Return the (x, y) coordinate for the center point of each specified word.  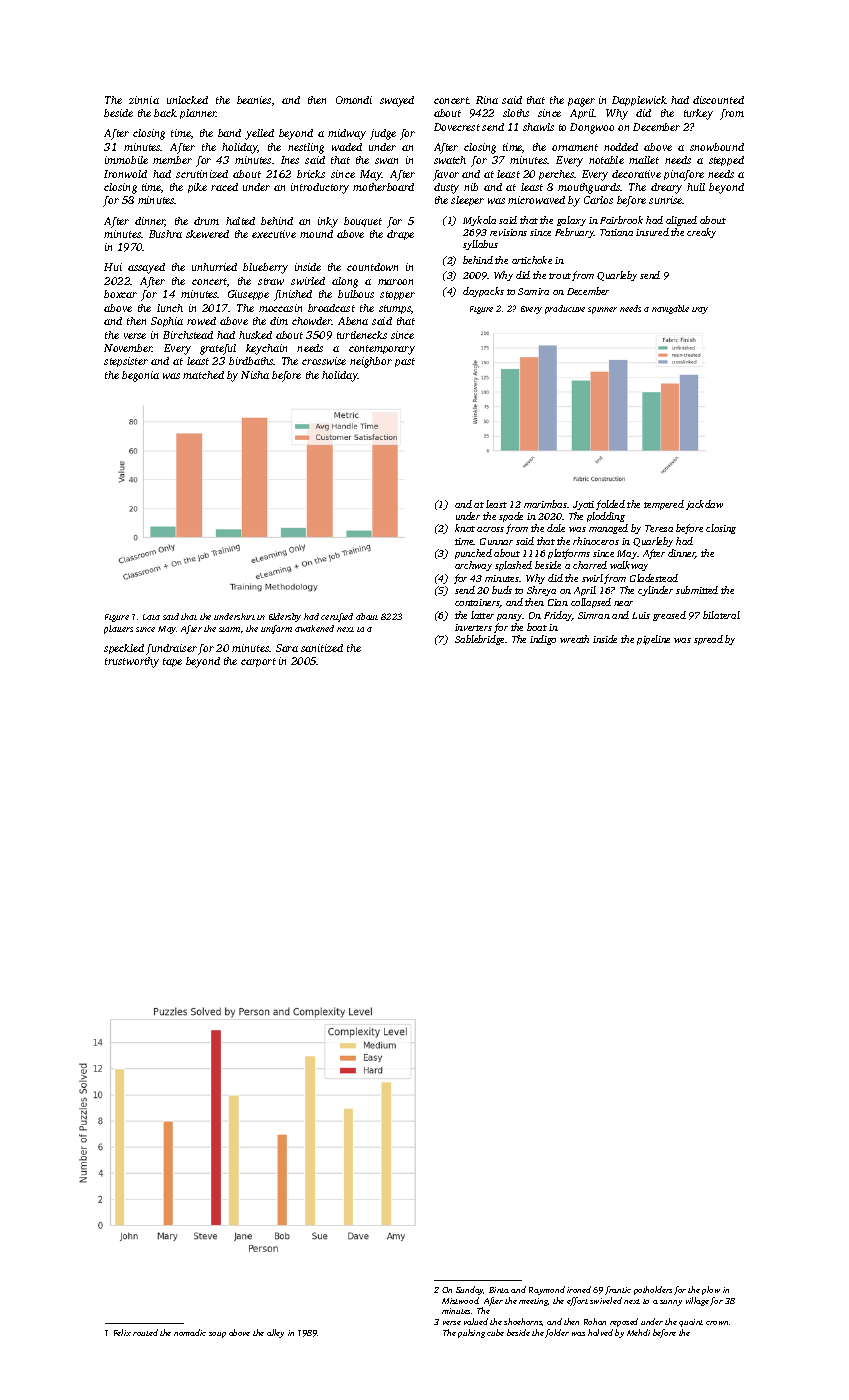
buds (502, 590)
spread (708, 640)
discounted (718, 100)
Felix (122, 1332)
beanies (254, 100)
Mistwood (460, 1300)
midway (347, 134)
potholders (653, 1290)
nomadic (190, 1332)
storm (229, 629)
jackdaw (704, 505)
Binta (499, 1290)
